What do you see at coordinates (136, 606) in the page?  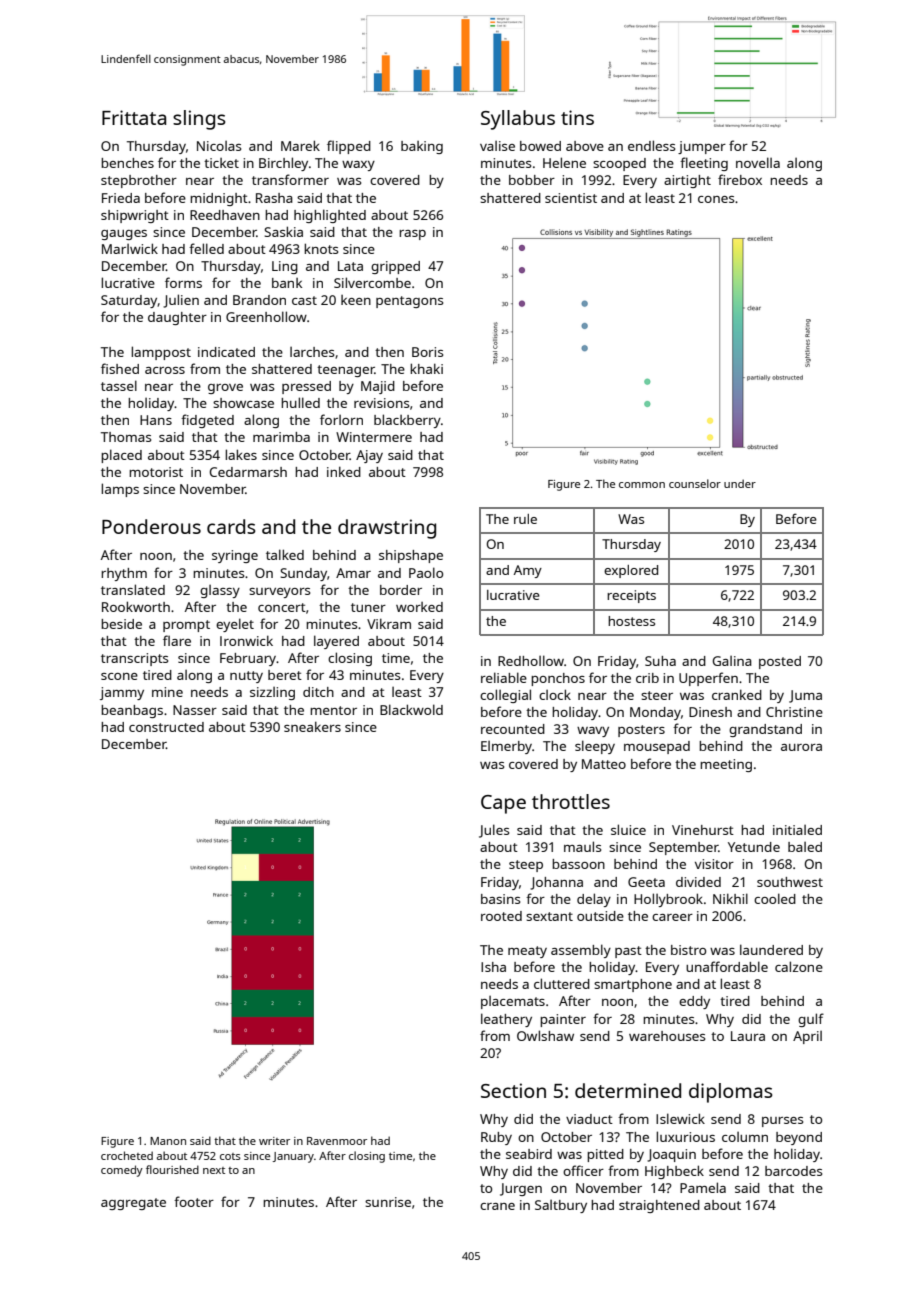 I see `Rookworth` at bounding box center [136, 606].
